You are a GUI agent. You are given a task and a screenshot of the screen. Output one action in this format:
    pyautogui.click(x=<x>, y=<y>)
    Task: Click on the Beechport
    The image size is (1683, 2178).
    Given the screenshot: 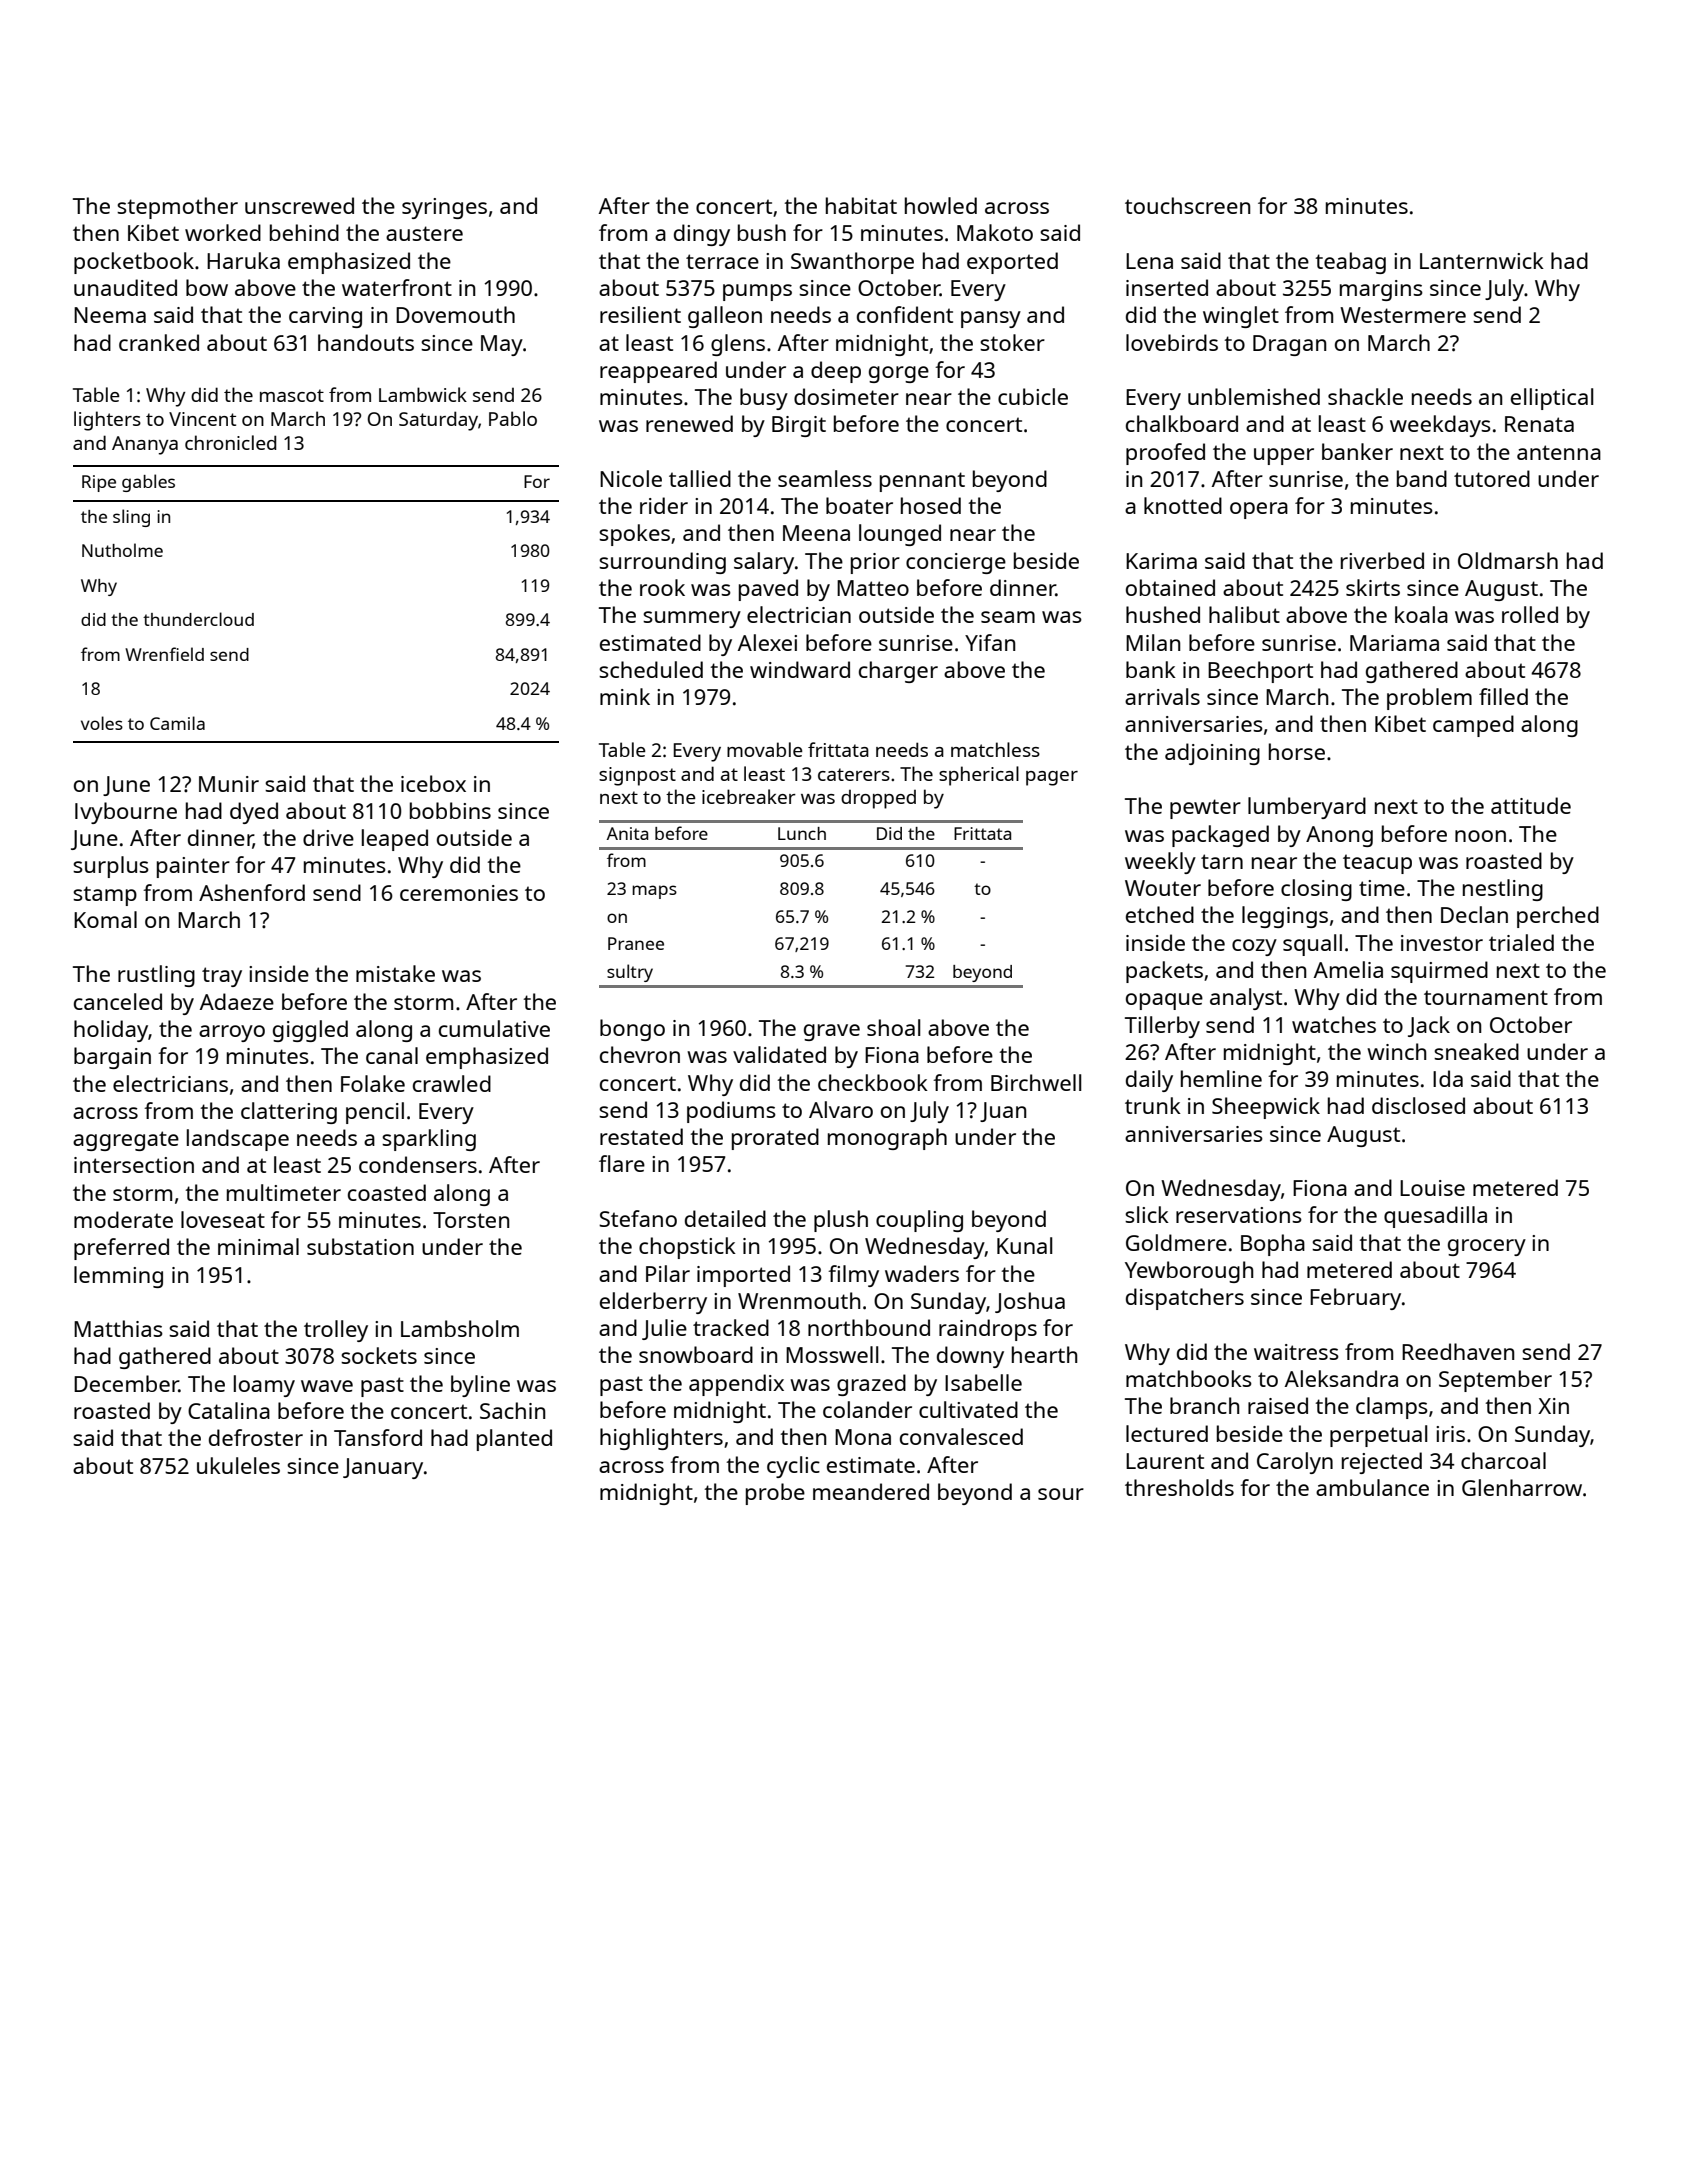 What is the action you would take?
    pyautogui.click(x=1260, y=672)
